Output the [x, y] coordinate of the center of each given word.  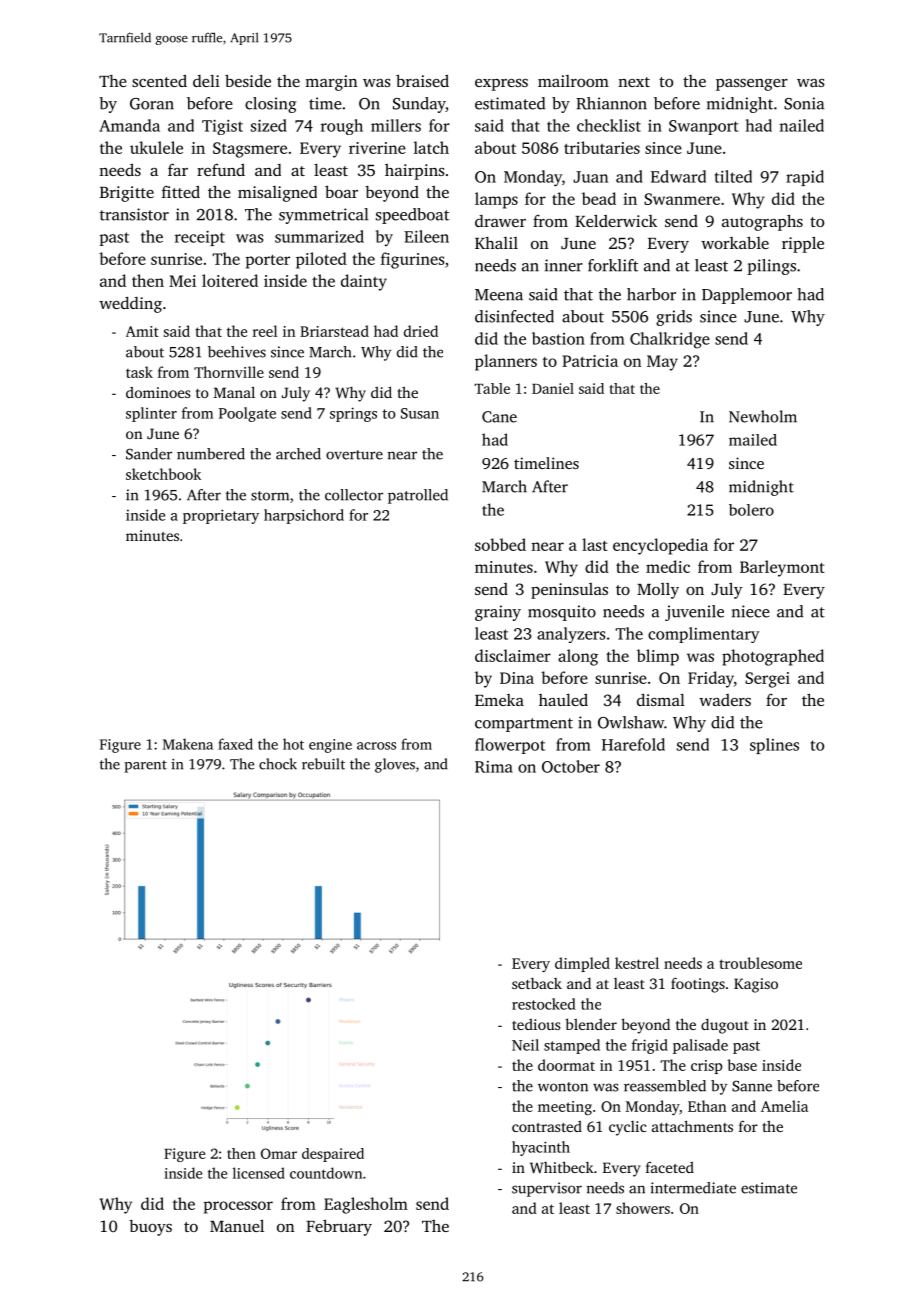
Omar [279, 1153]
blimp [658, 657]
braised [422, 80]
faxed [235, 744]
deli [206, 81]
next [634, 82]
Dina [517, 678]
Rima [494, 767]
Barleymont [782, 568]
